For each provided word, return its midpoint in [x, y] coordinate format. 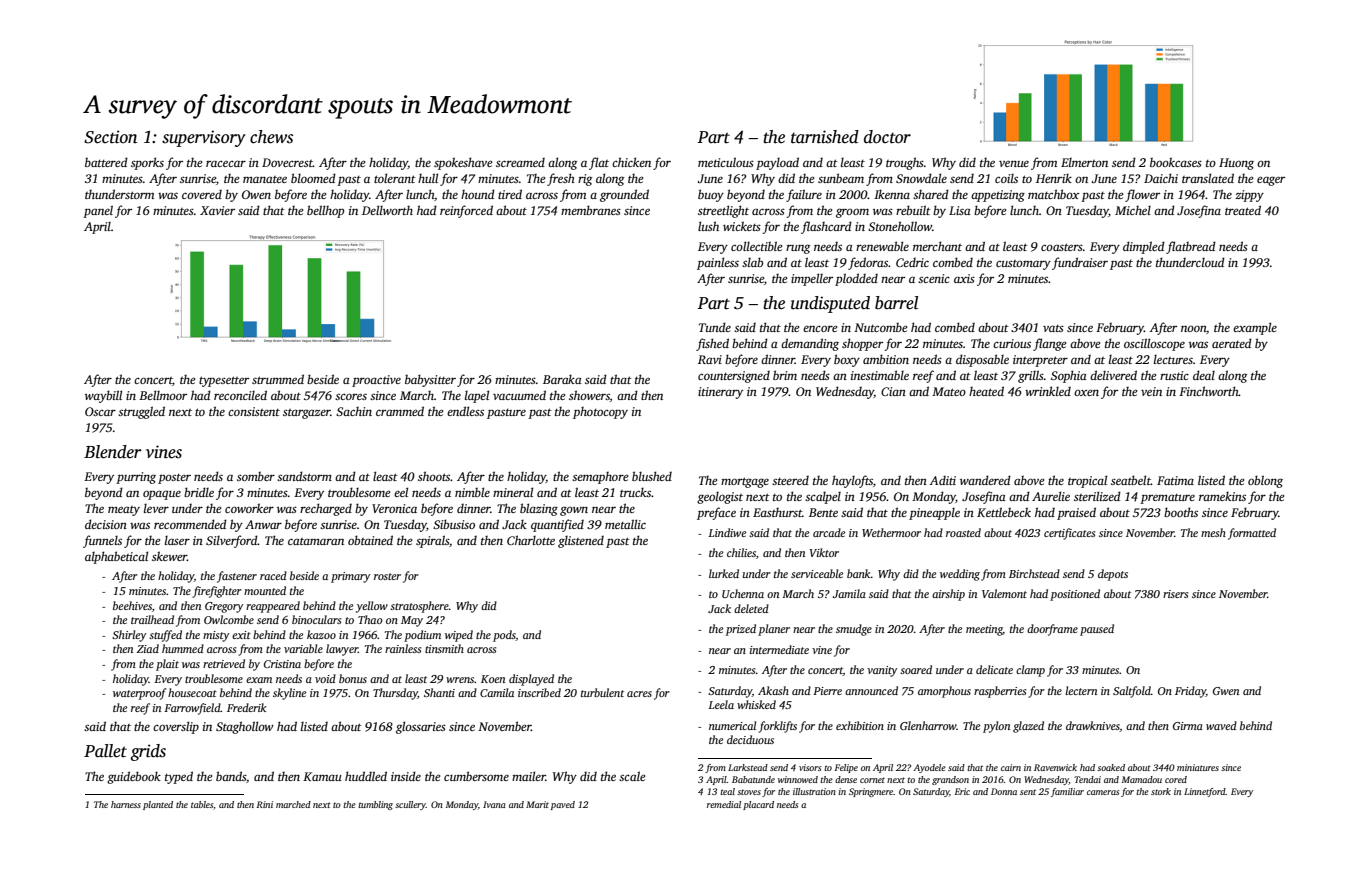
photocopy [600, 413]
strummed [278, 379]
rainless [403, 648]
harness [126, 804]
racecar [226, 163]
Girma [1188, 726]
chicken [631, 162]
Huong [1236, 164]
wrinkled [1048, 391]
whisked [756, 704]
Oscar [100, 411]
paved [563, 805]
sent [1028, 792]
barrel [896, 303]
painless [718, 263]
